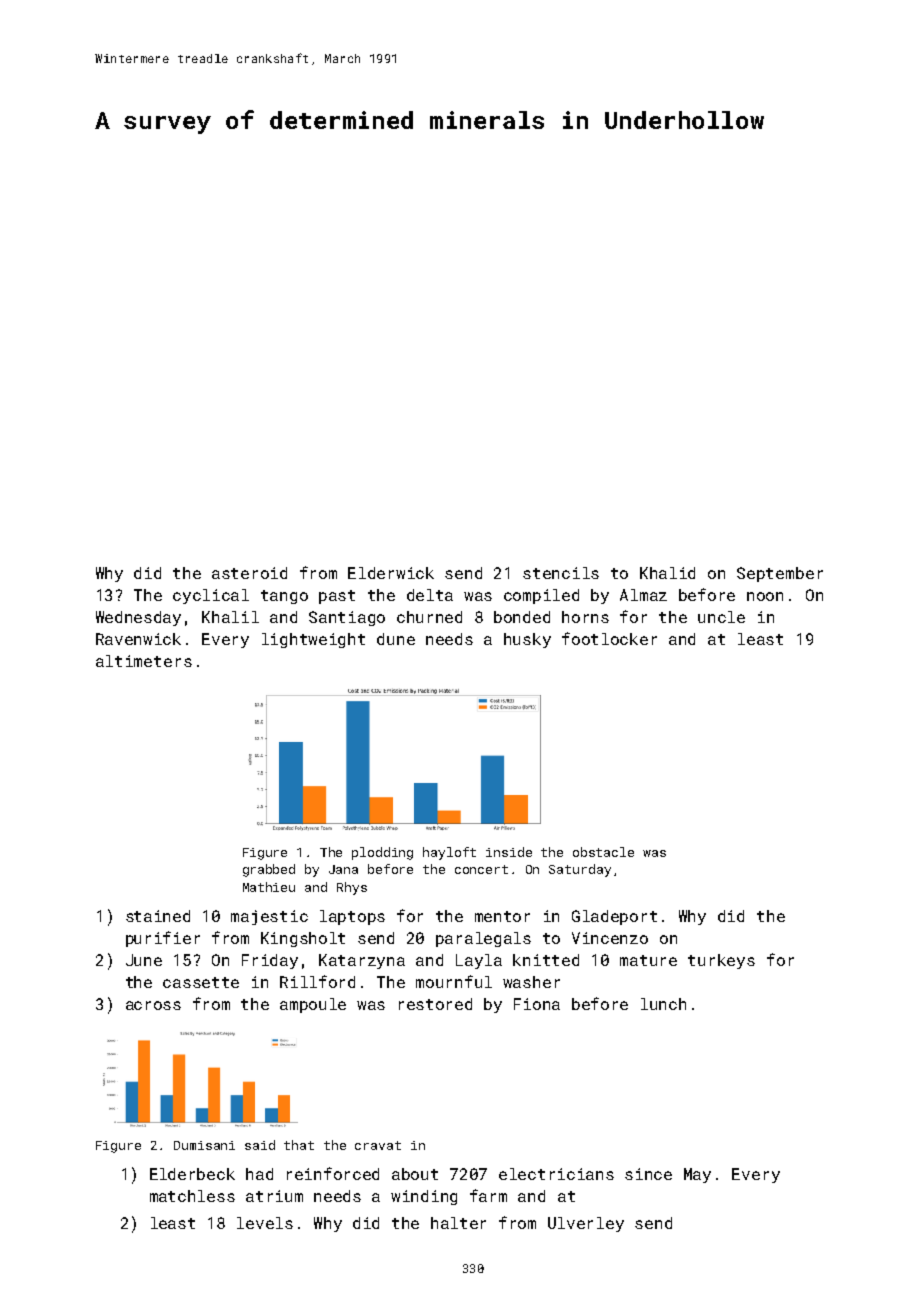  What do you see at coordinates (527, 640) in the screenshot?
I see `husky` at bounding box center [527, 640].
